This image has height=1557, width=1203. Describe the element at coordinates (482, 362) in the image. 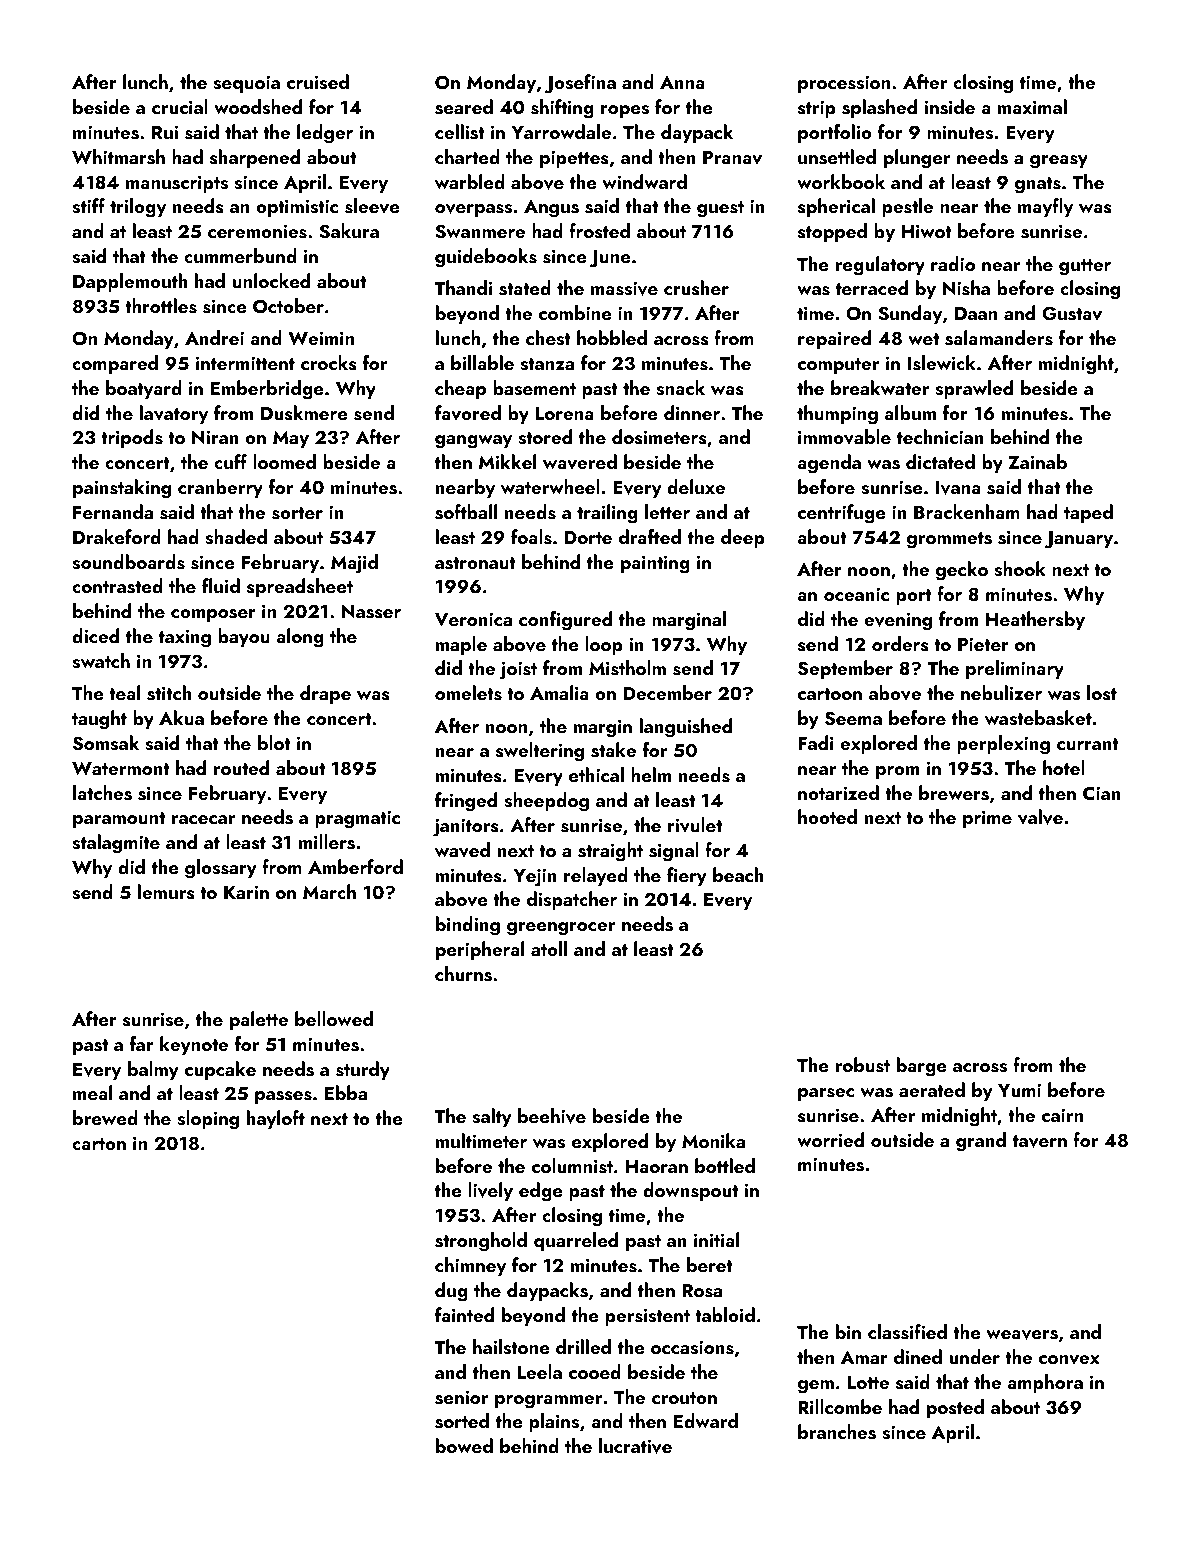

I see `billable` at that location.
